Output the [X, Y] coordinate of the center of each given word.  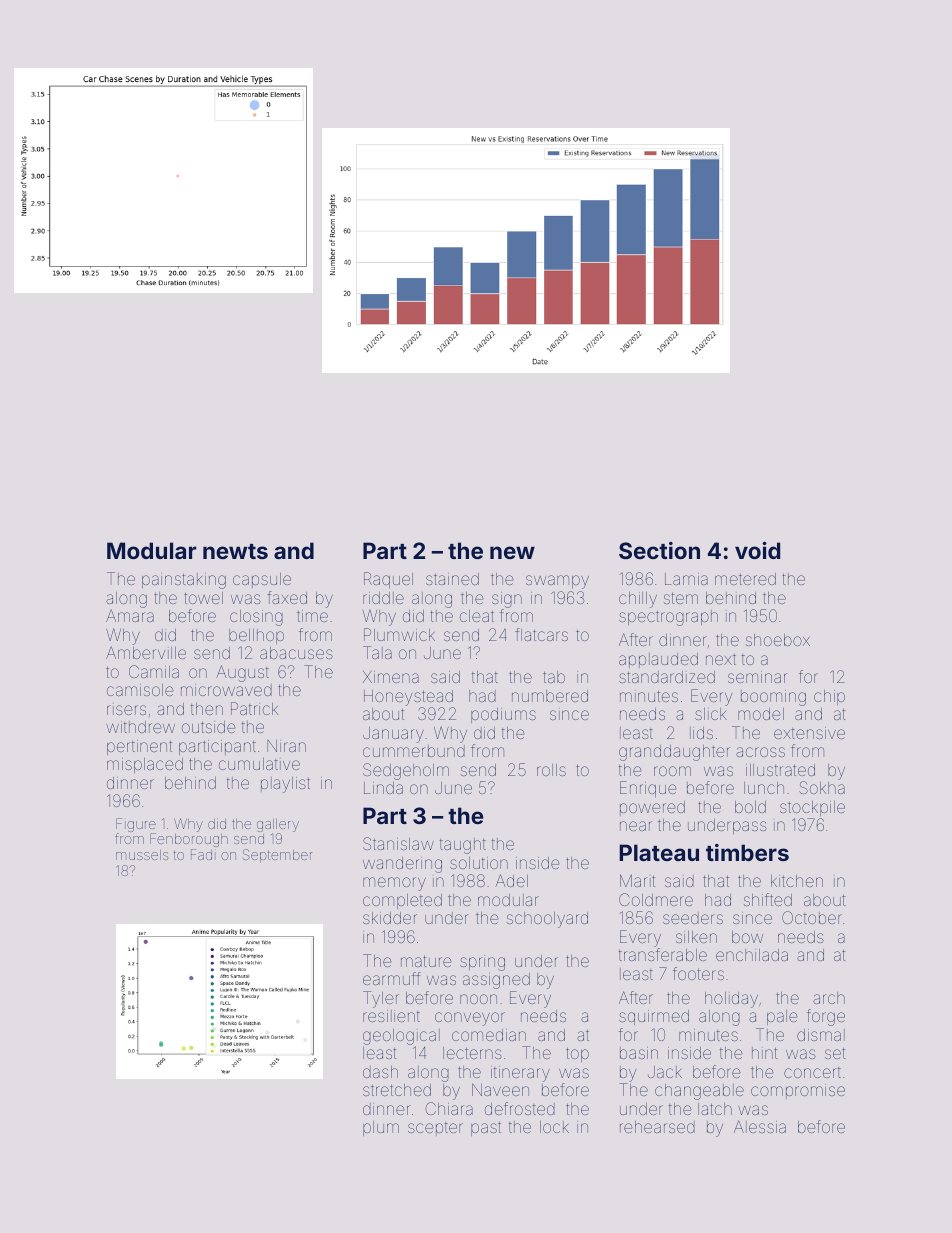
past [486, 1129]
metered [745, 579]
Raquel [388, 580]
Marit [637, 880]
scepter [435, 1129]
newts [235, 551]
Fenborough [189, 840]
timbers [747, 852]
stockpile [812, 808]
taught [463, 846]
